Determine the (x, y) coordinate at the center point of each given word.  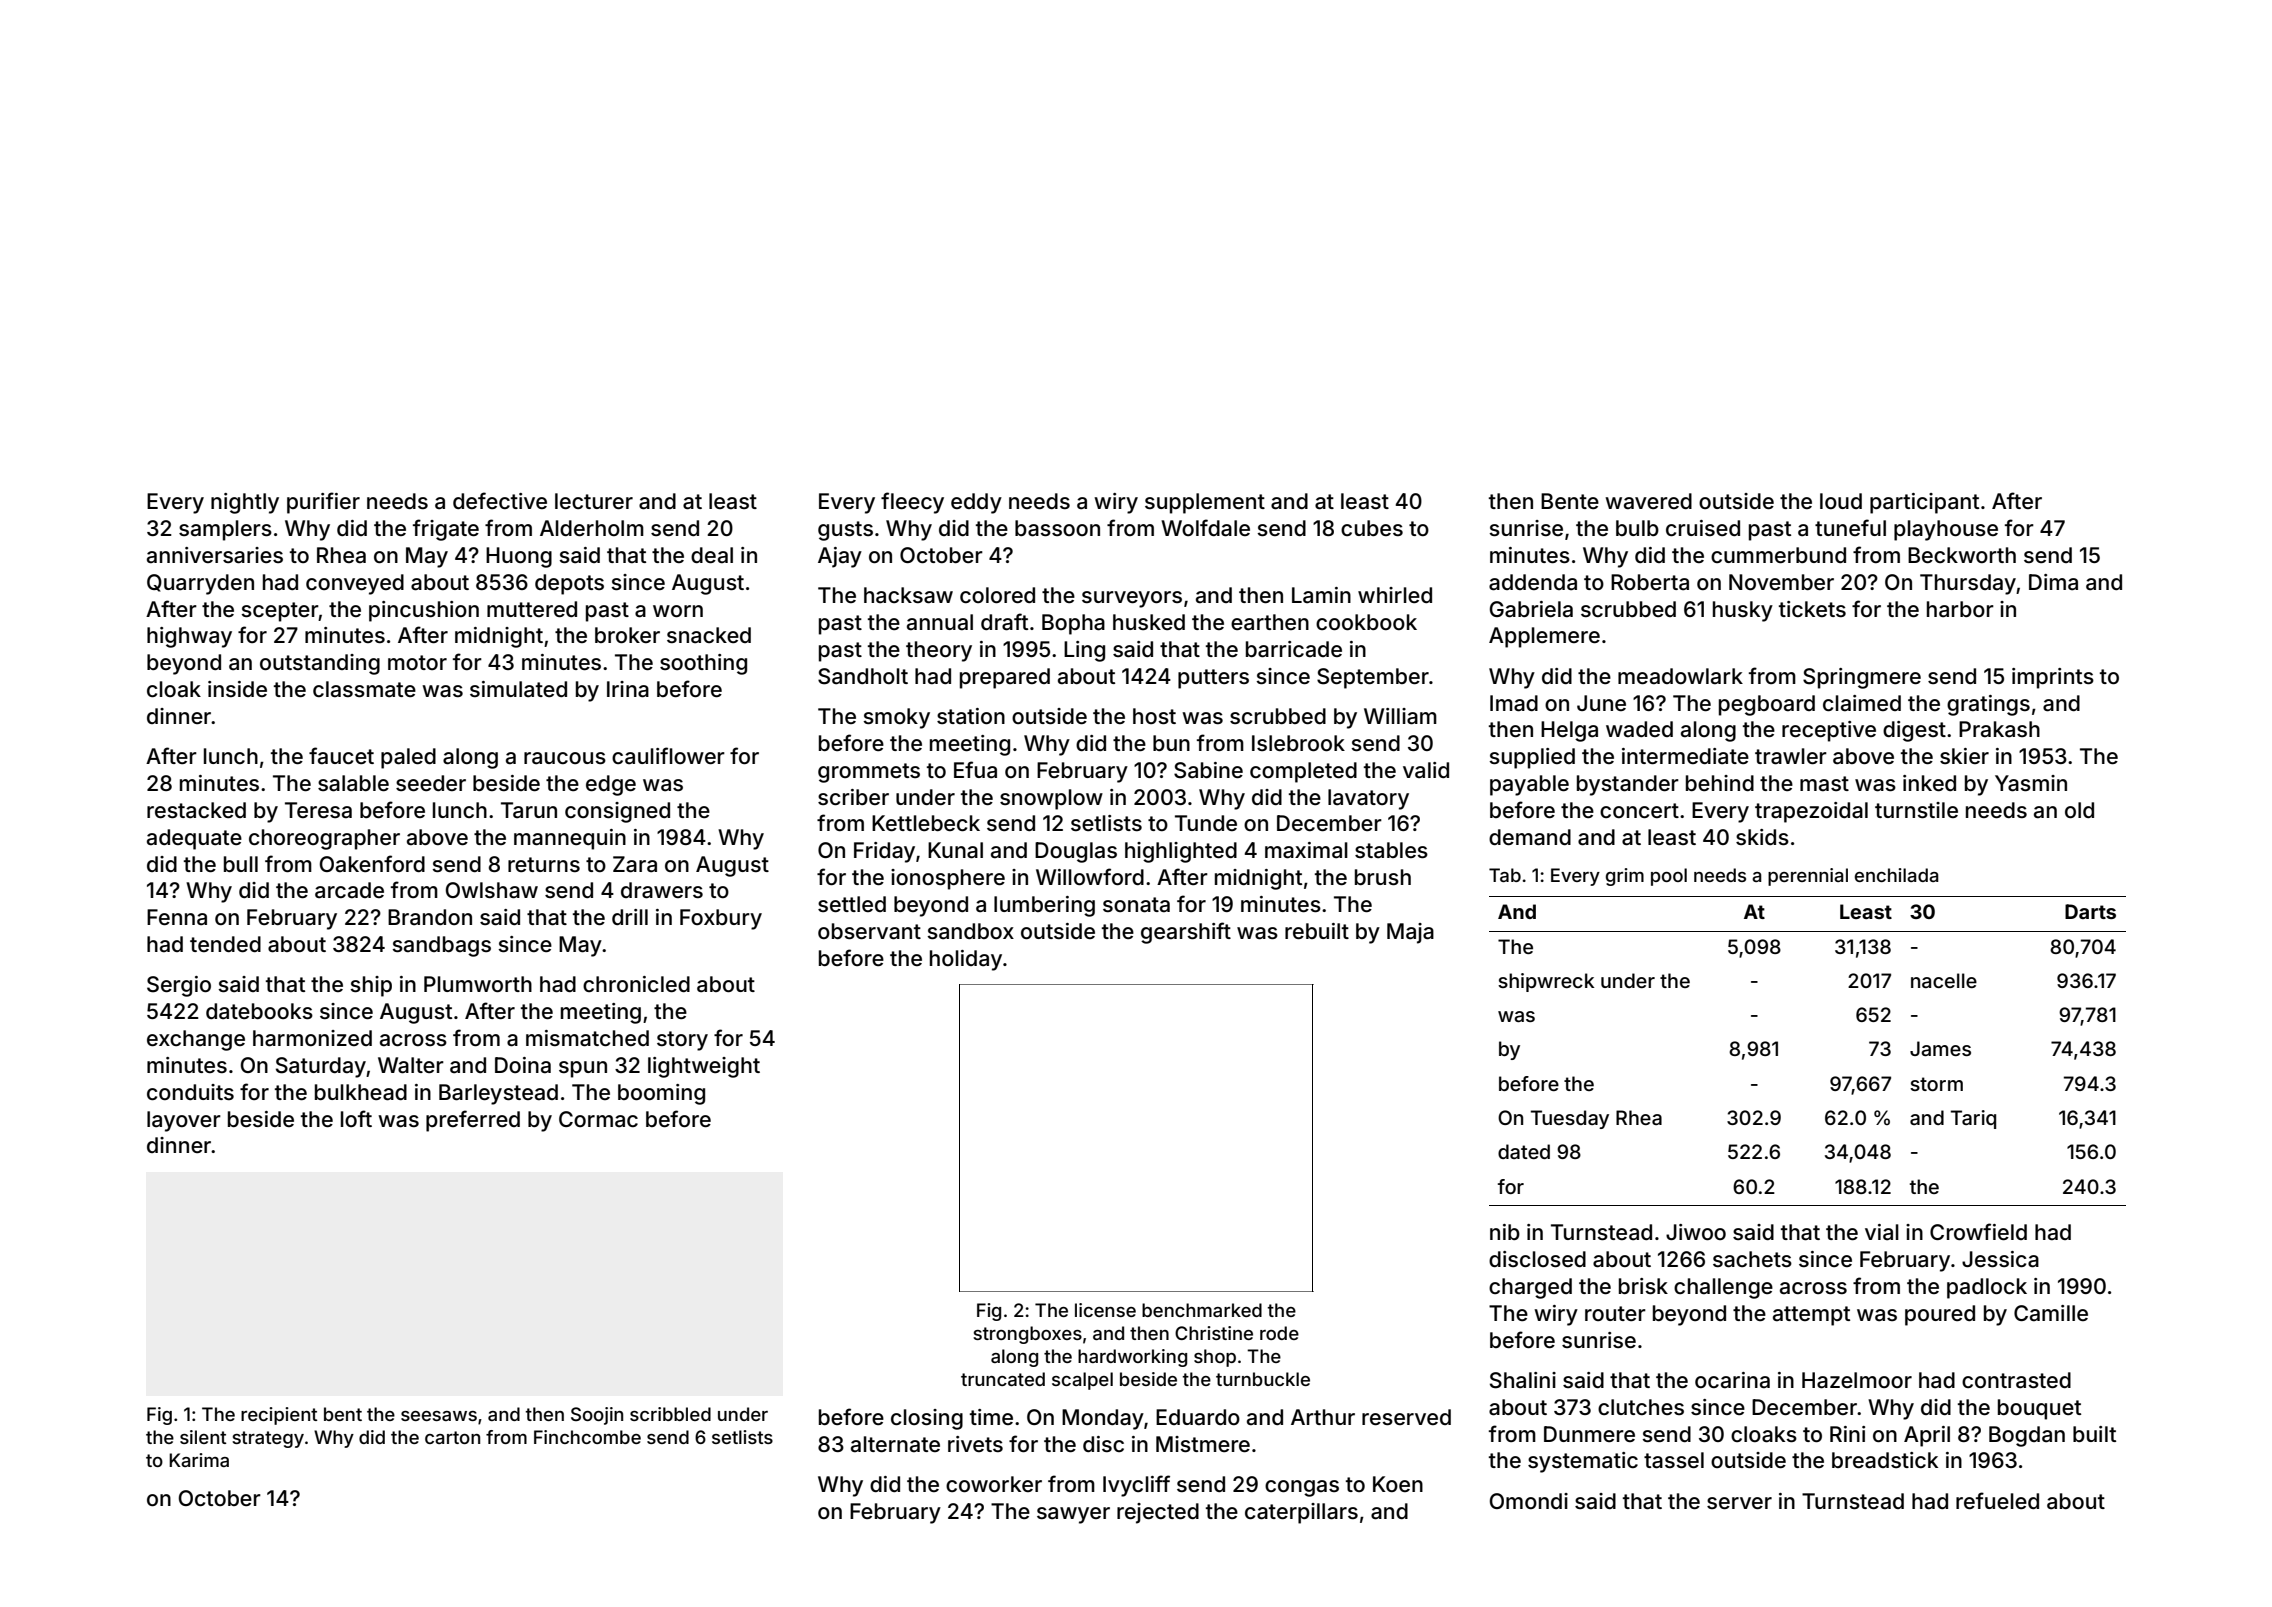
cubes (1372, 528)
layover (184, 1121)
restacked (196, 810)
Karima (199, 1460)
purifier (323, 503)
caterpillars (1301, 1513)
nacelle (1944, 980)
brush (1383, 877)
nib (1505, 1232)
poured (1940, 1315)
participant (1924, 503)
